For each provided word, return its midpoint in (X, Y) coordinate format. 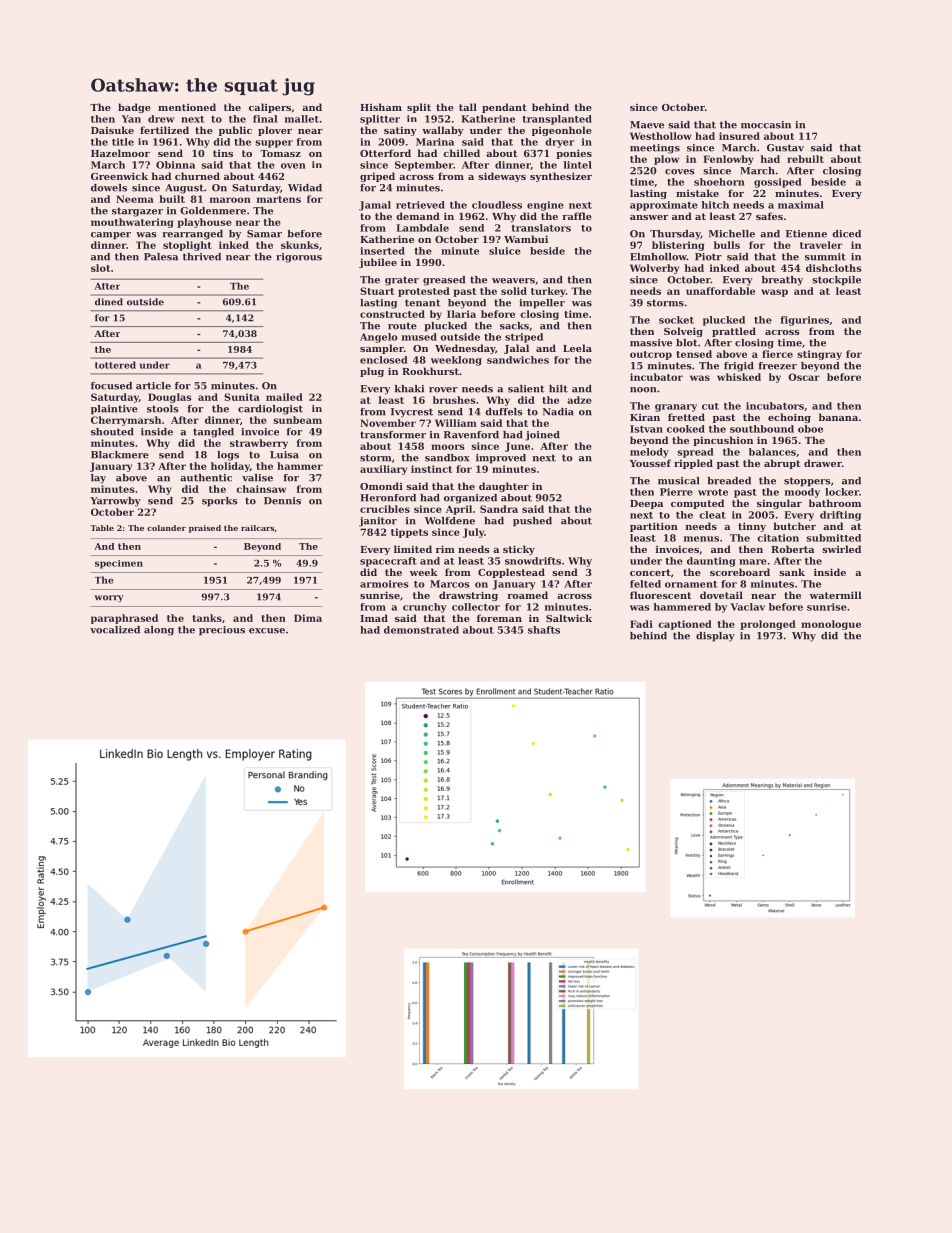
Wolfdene (450, 521)
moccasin (766, 125)
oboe (810, 429)
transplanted (557, 120)
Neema (135, 199)
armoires (384, 584)
